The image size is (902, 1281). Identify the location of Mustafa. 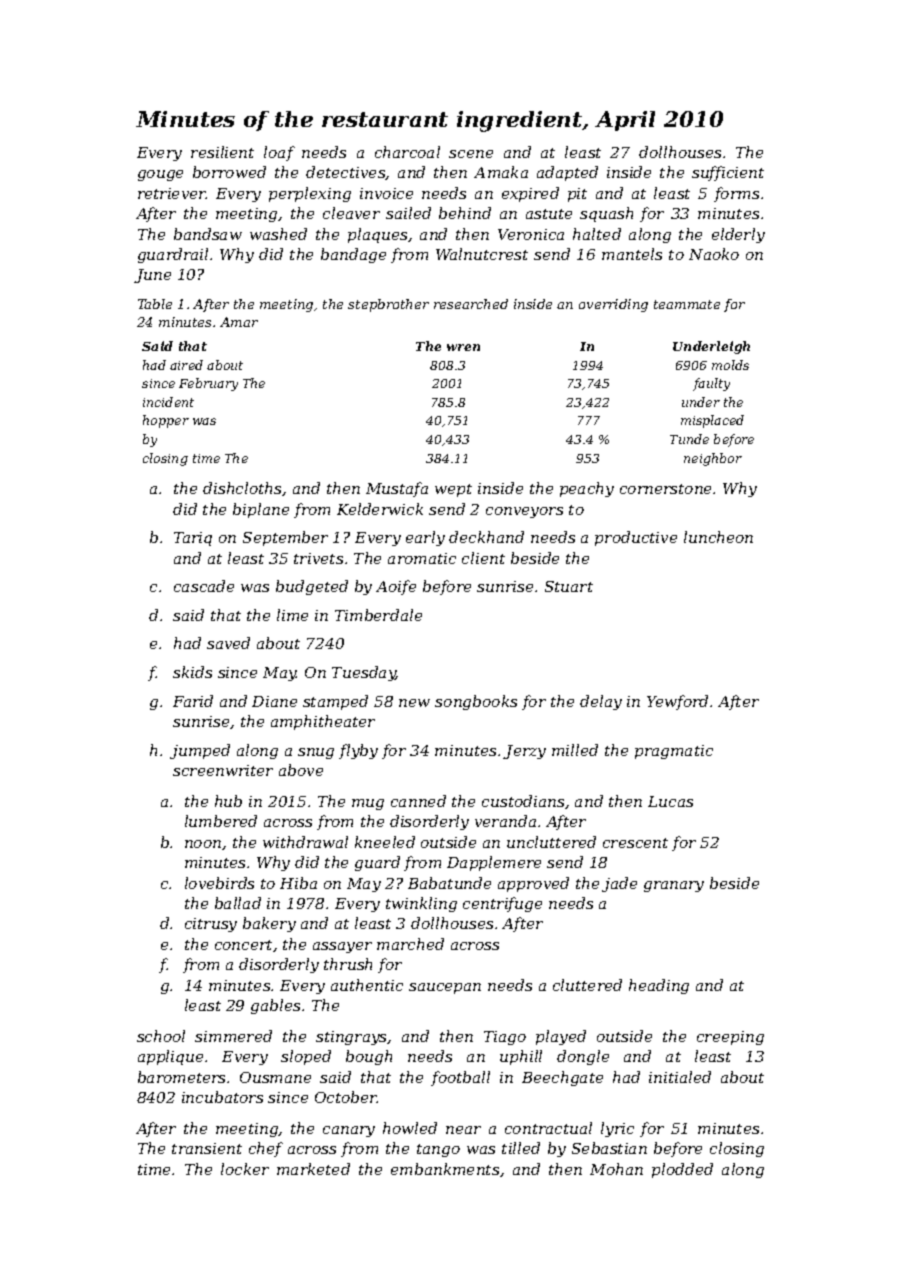
(397, 489).
